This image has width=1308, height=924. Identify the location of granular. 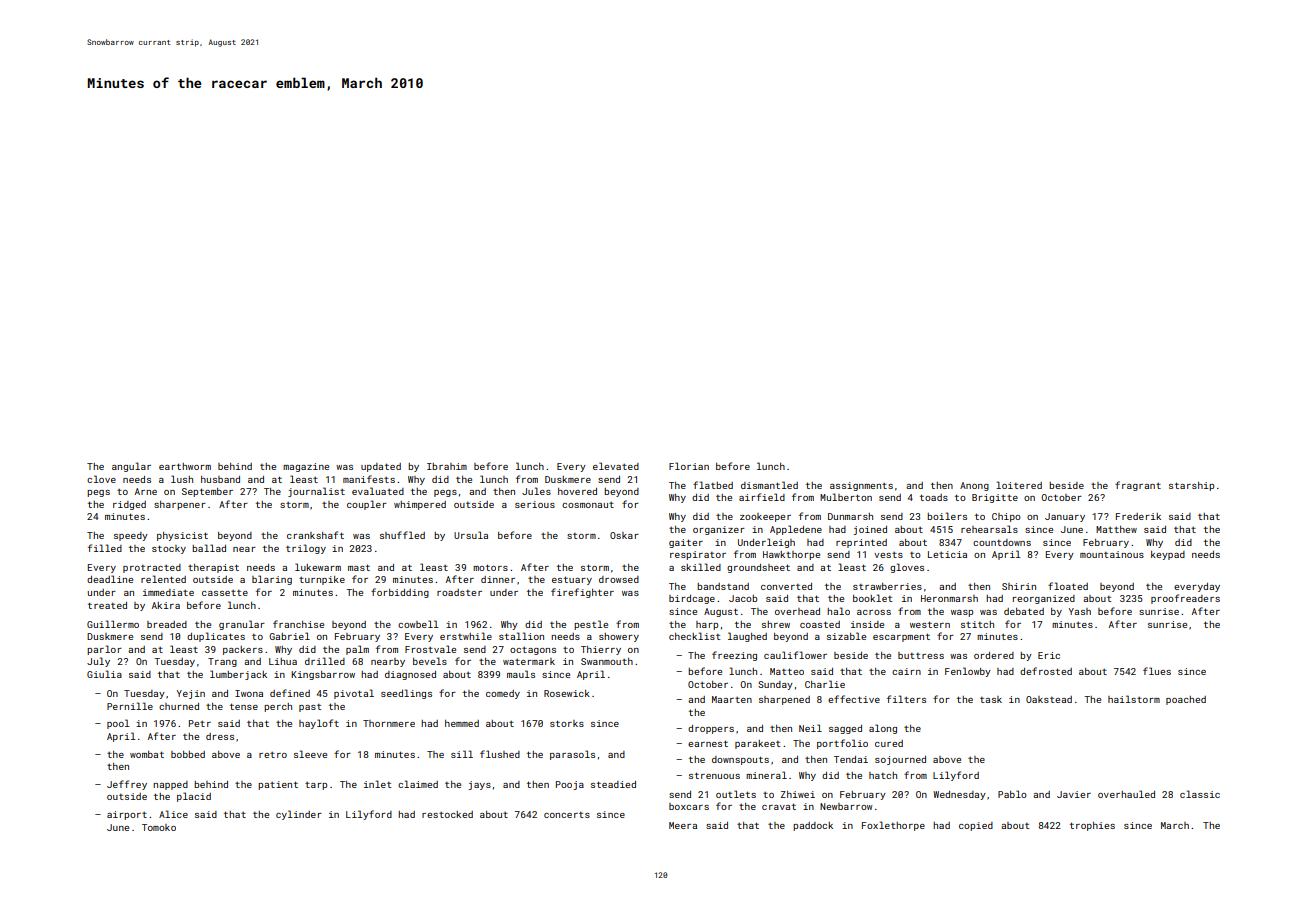
(242, 625).
